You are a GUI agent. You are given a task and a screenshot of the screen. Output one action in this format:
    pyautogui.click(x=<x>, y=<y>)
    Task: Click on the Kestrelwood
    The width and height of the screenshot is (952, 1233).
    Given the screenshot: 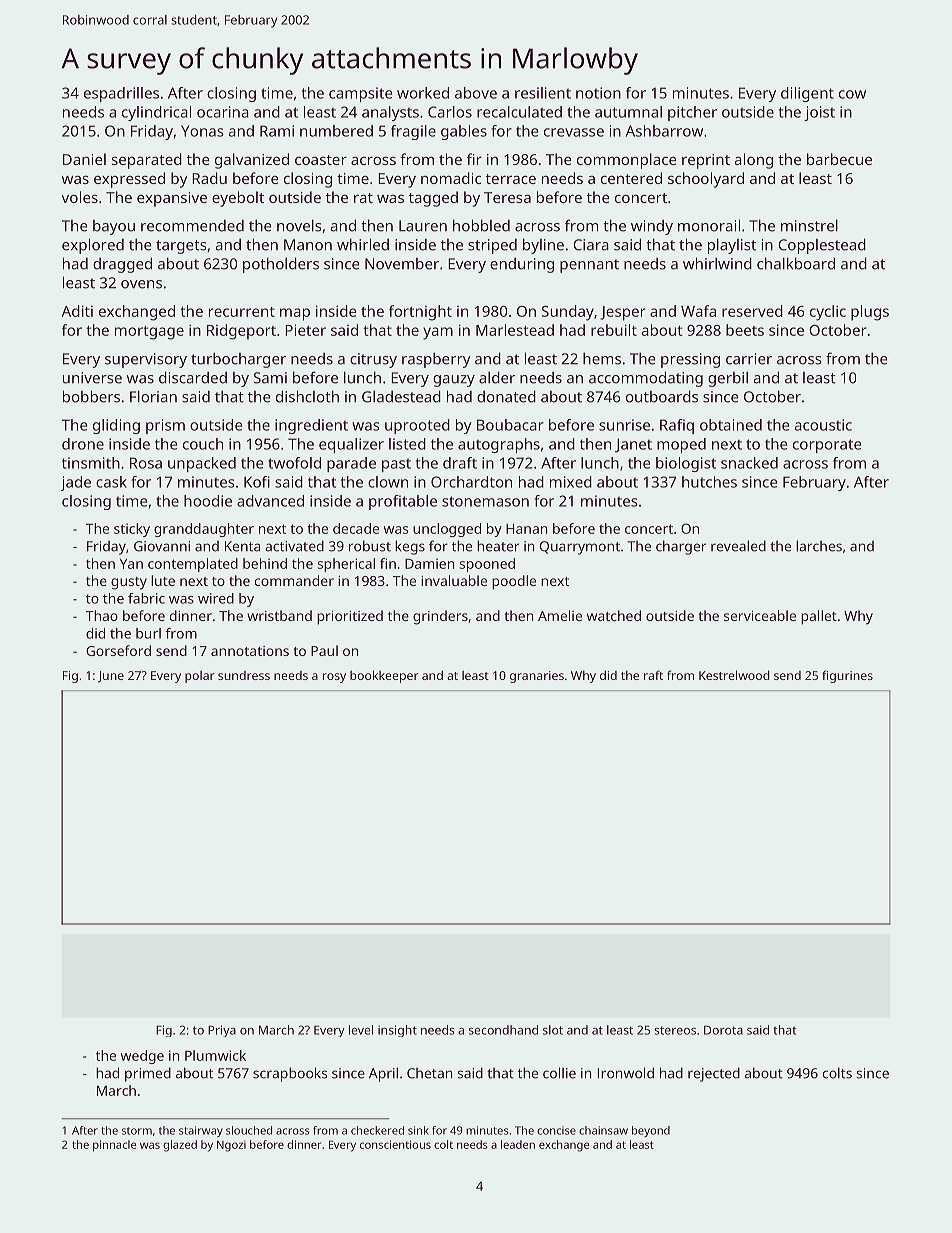 What is the action you would take?
    pyautogui.click(x=734, y=675)
